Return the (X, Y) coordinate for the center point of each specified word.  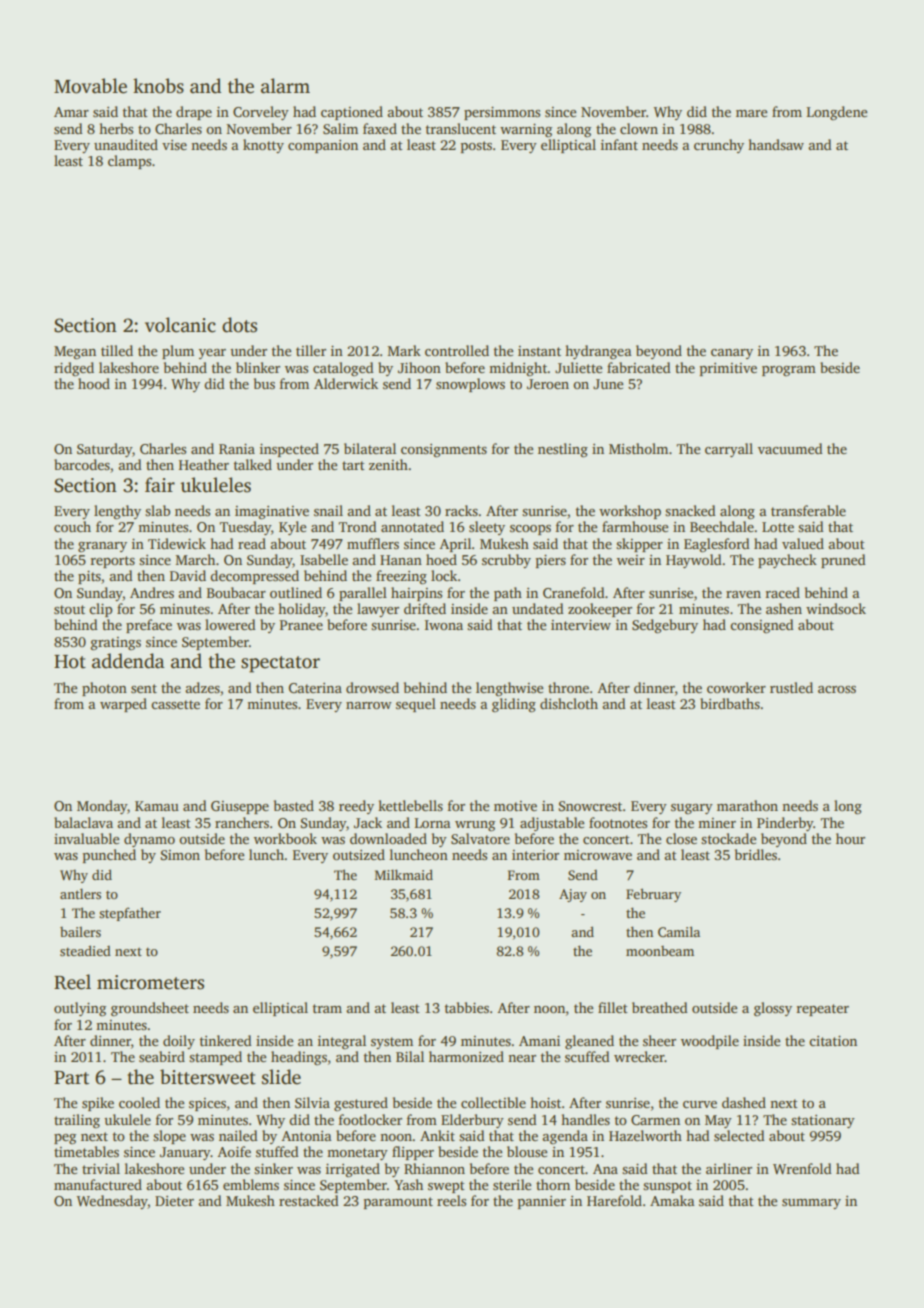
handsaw (776, 144)
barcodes (82, 464)
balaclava (83, 822)
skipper (639, 545)
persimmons (502, 113)
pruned (843, 561)
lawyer (378, 610)
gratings (115, 644)
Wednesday (112, 1202)
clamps (129, 162)
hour (850, 838)
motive (515, 806)
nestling (563, 450)
